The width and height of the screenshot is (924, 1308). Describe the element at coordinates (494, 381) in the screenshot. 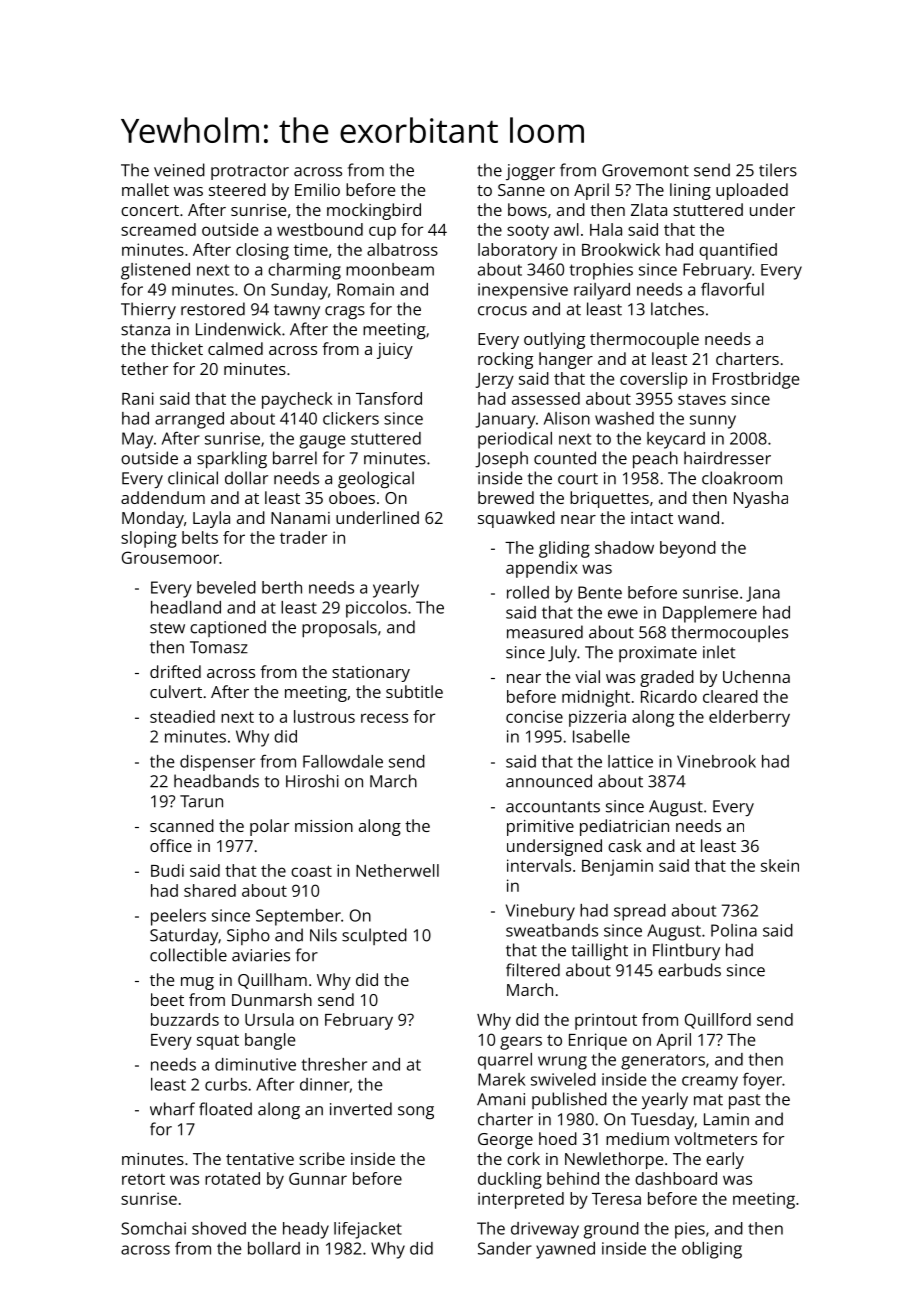

I see `Jerzy` at that location.
